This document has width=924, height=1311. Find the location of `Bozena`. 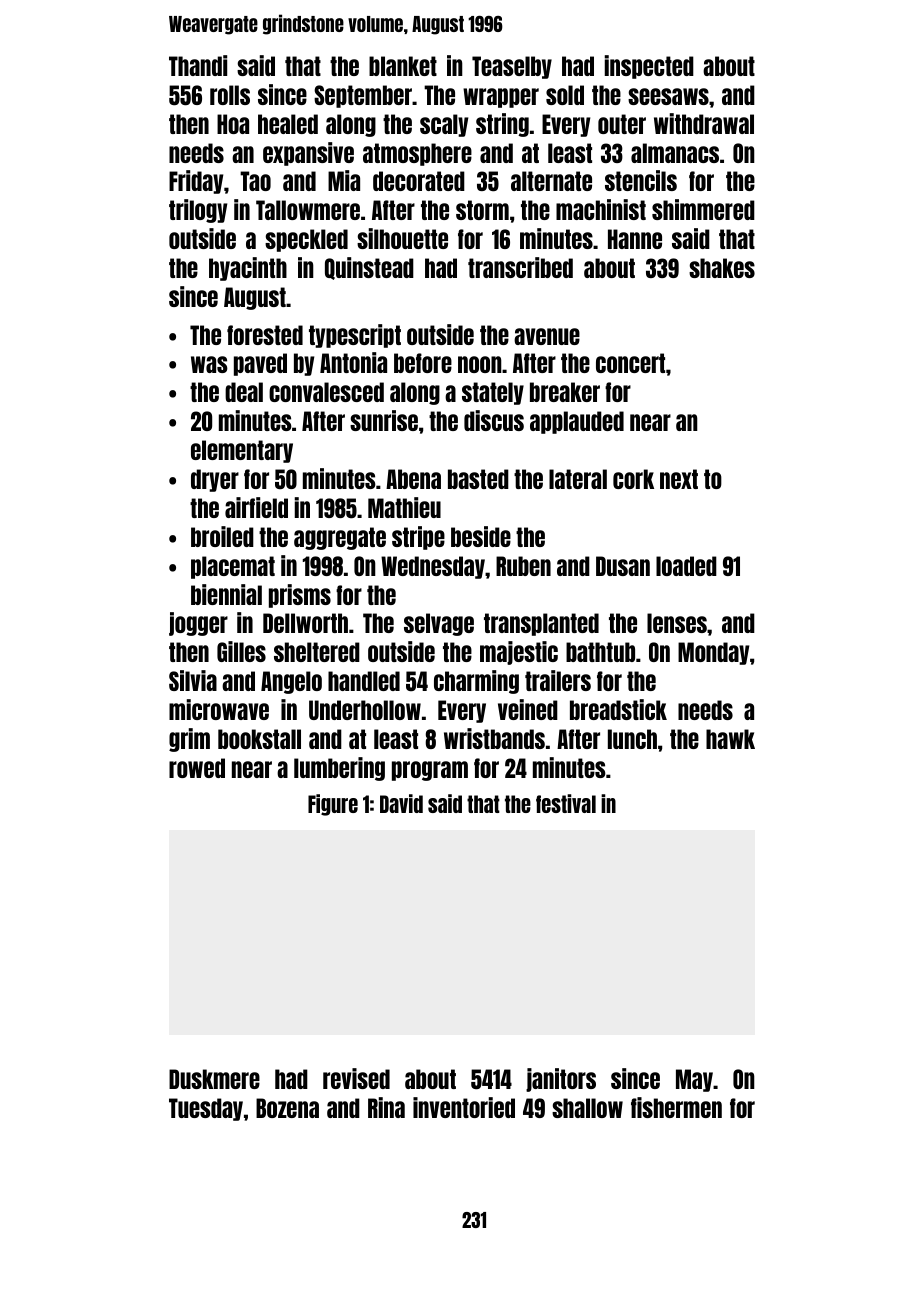

Bozena is located at coordinates (287, 1108).
